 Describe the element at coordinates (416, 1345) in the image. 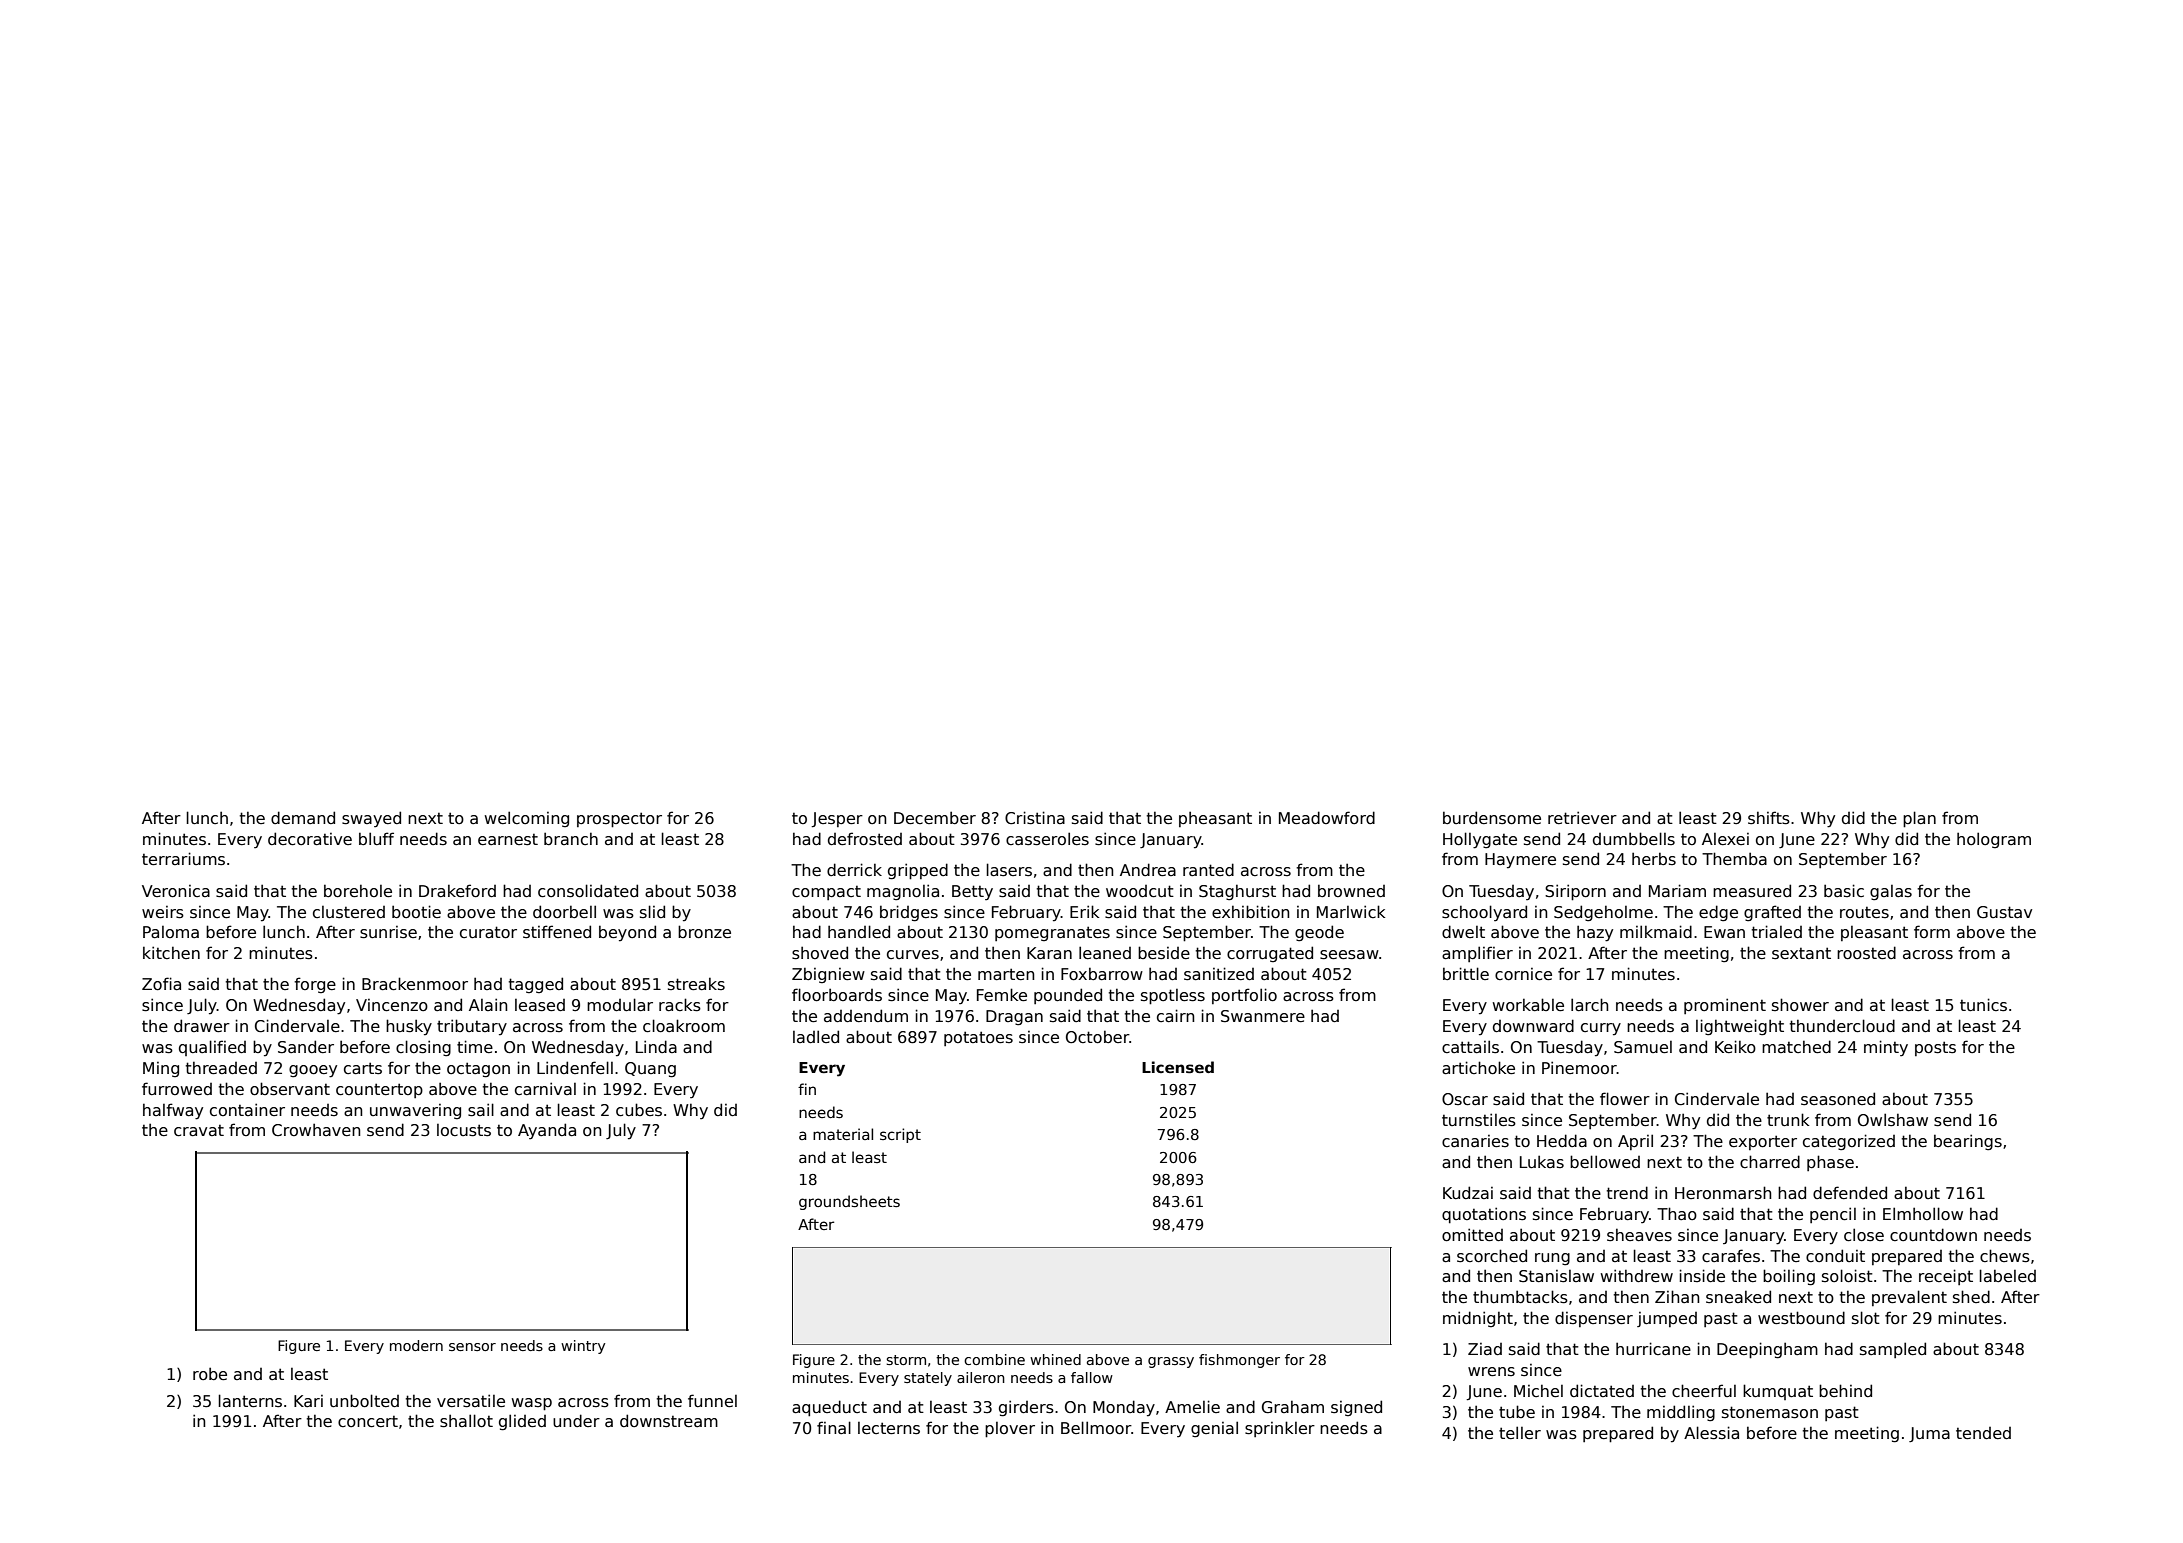

I see `modern` at that location.
